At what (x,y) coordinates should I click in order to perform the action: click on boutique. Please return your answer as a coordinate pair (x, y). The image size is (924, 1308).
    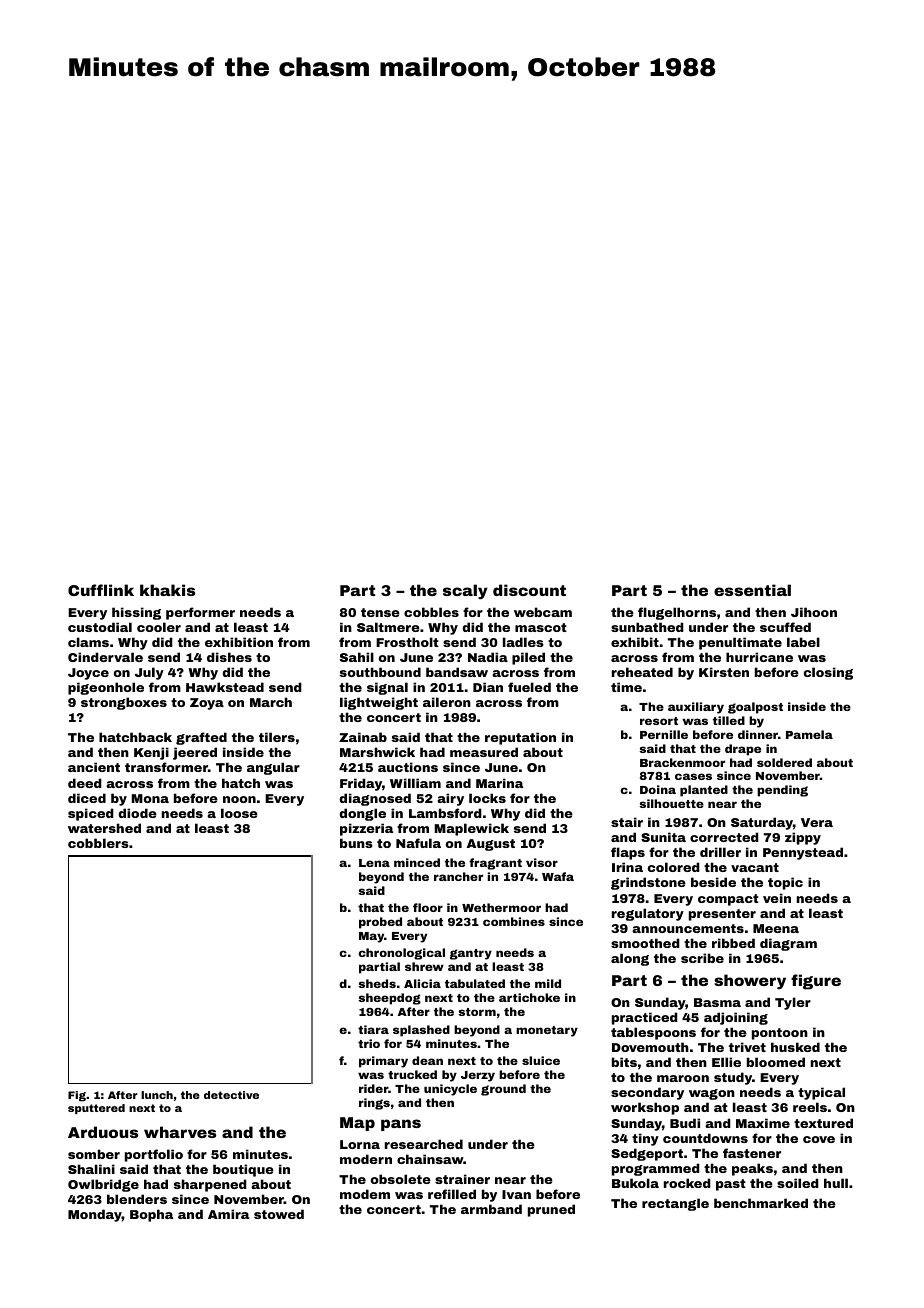
    Looking at the image, I should click on (243, 1170).
